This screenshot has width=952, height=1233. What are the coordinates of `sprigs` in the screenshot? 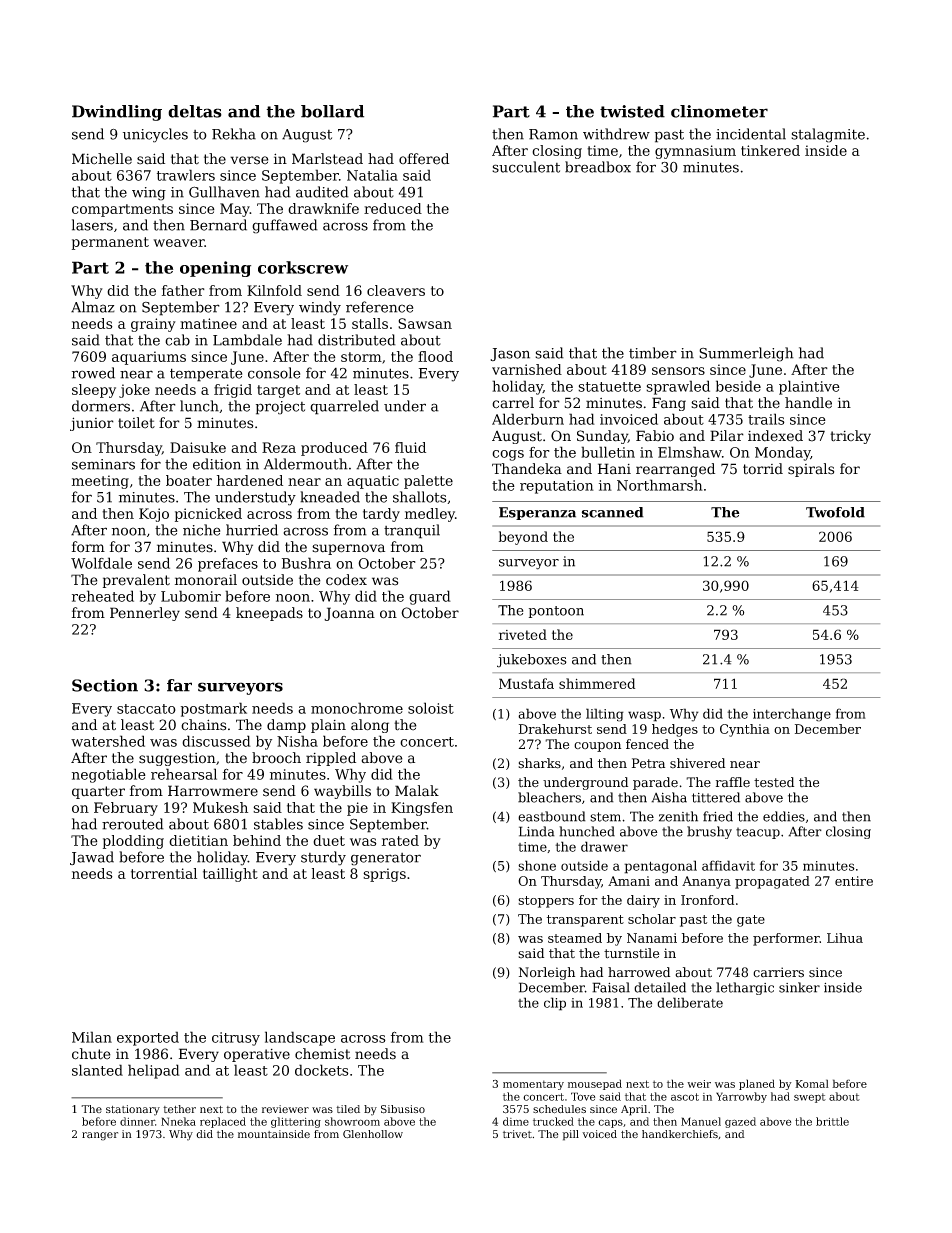 It's located at (384, 875).
